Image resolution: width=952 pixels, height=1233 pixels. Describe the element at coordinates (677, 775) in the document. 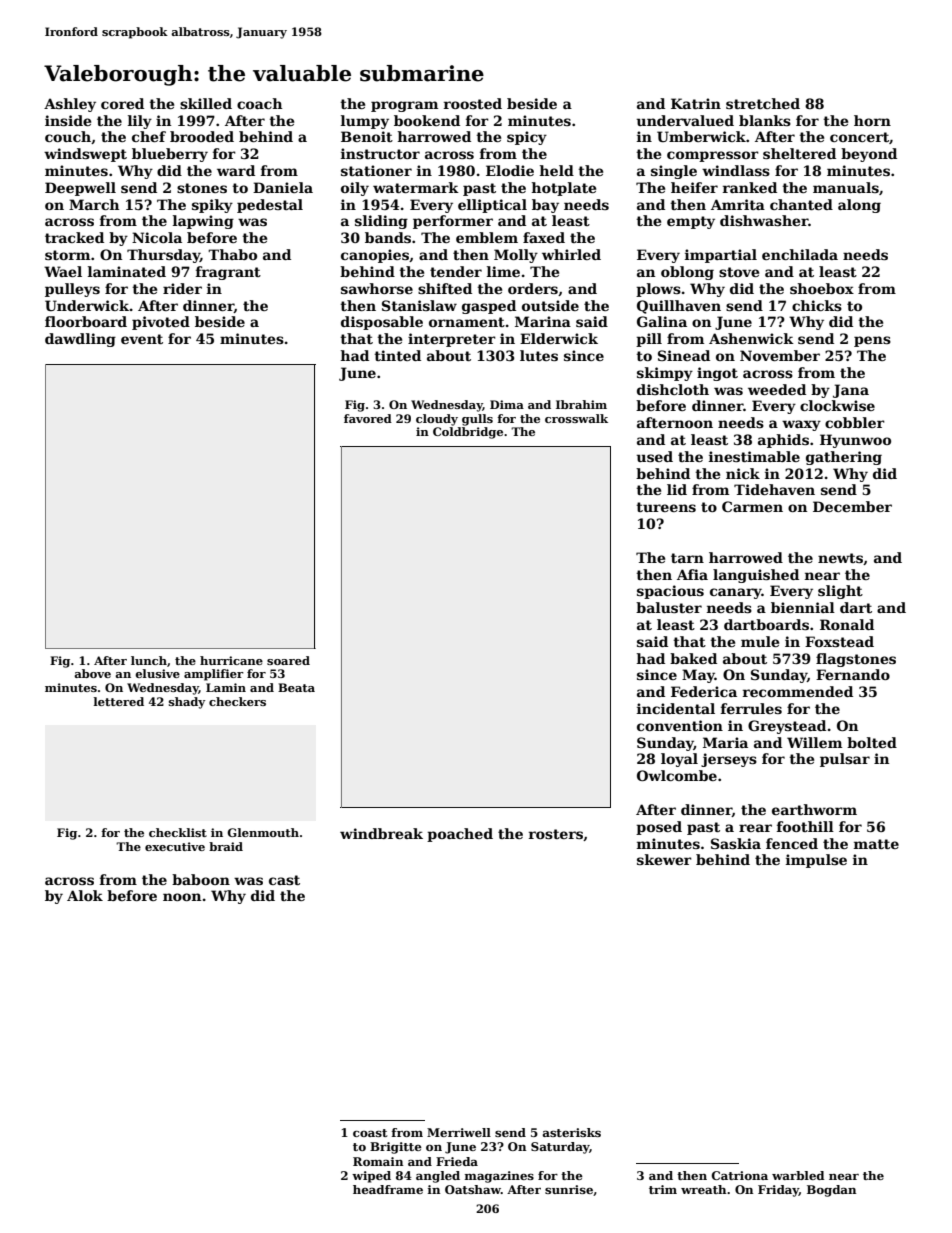

I see `Owlcombe` at that location.
